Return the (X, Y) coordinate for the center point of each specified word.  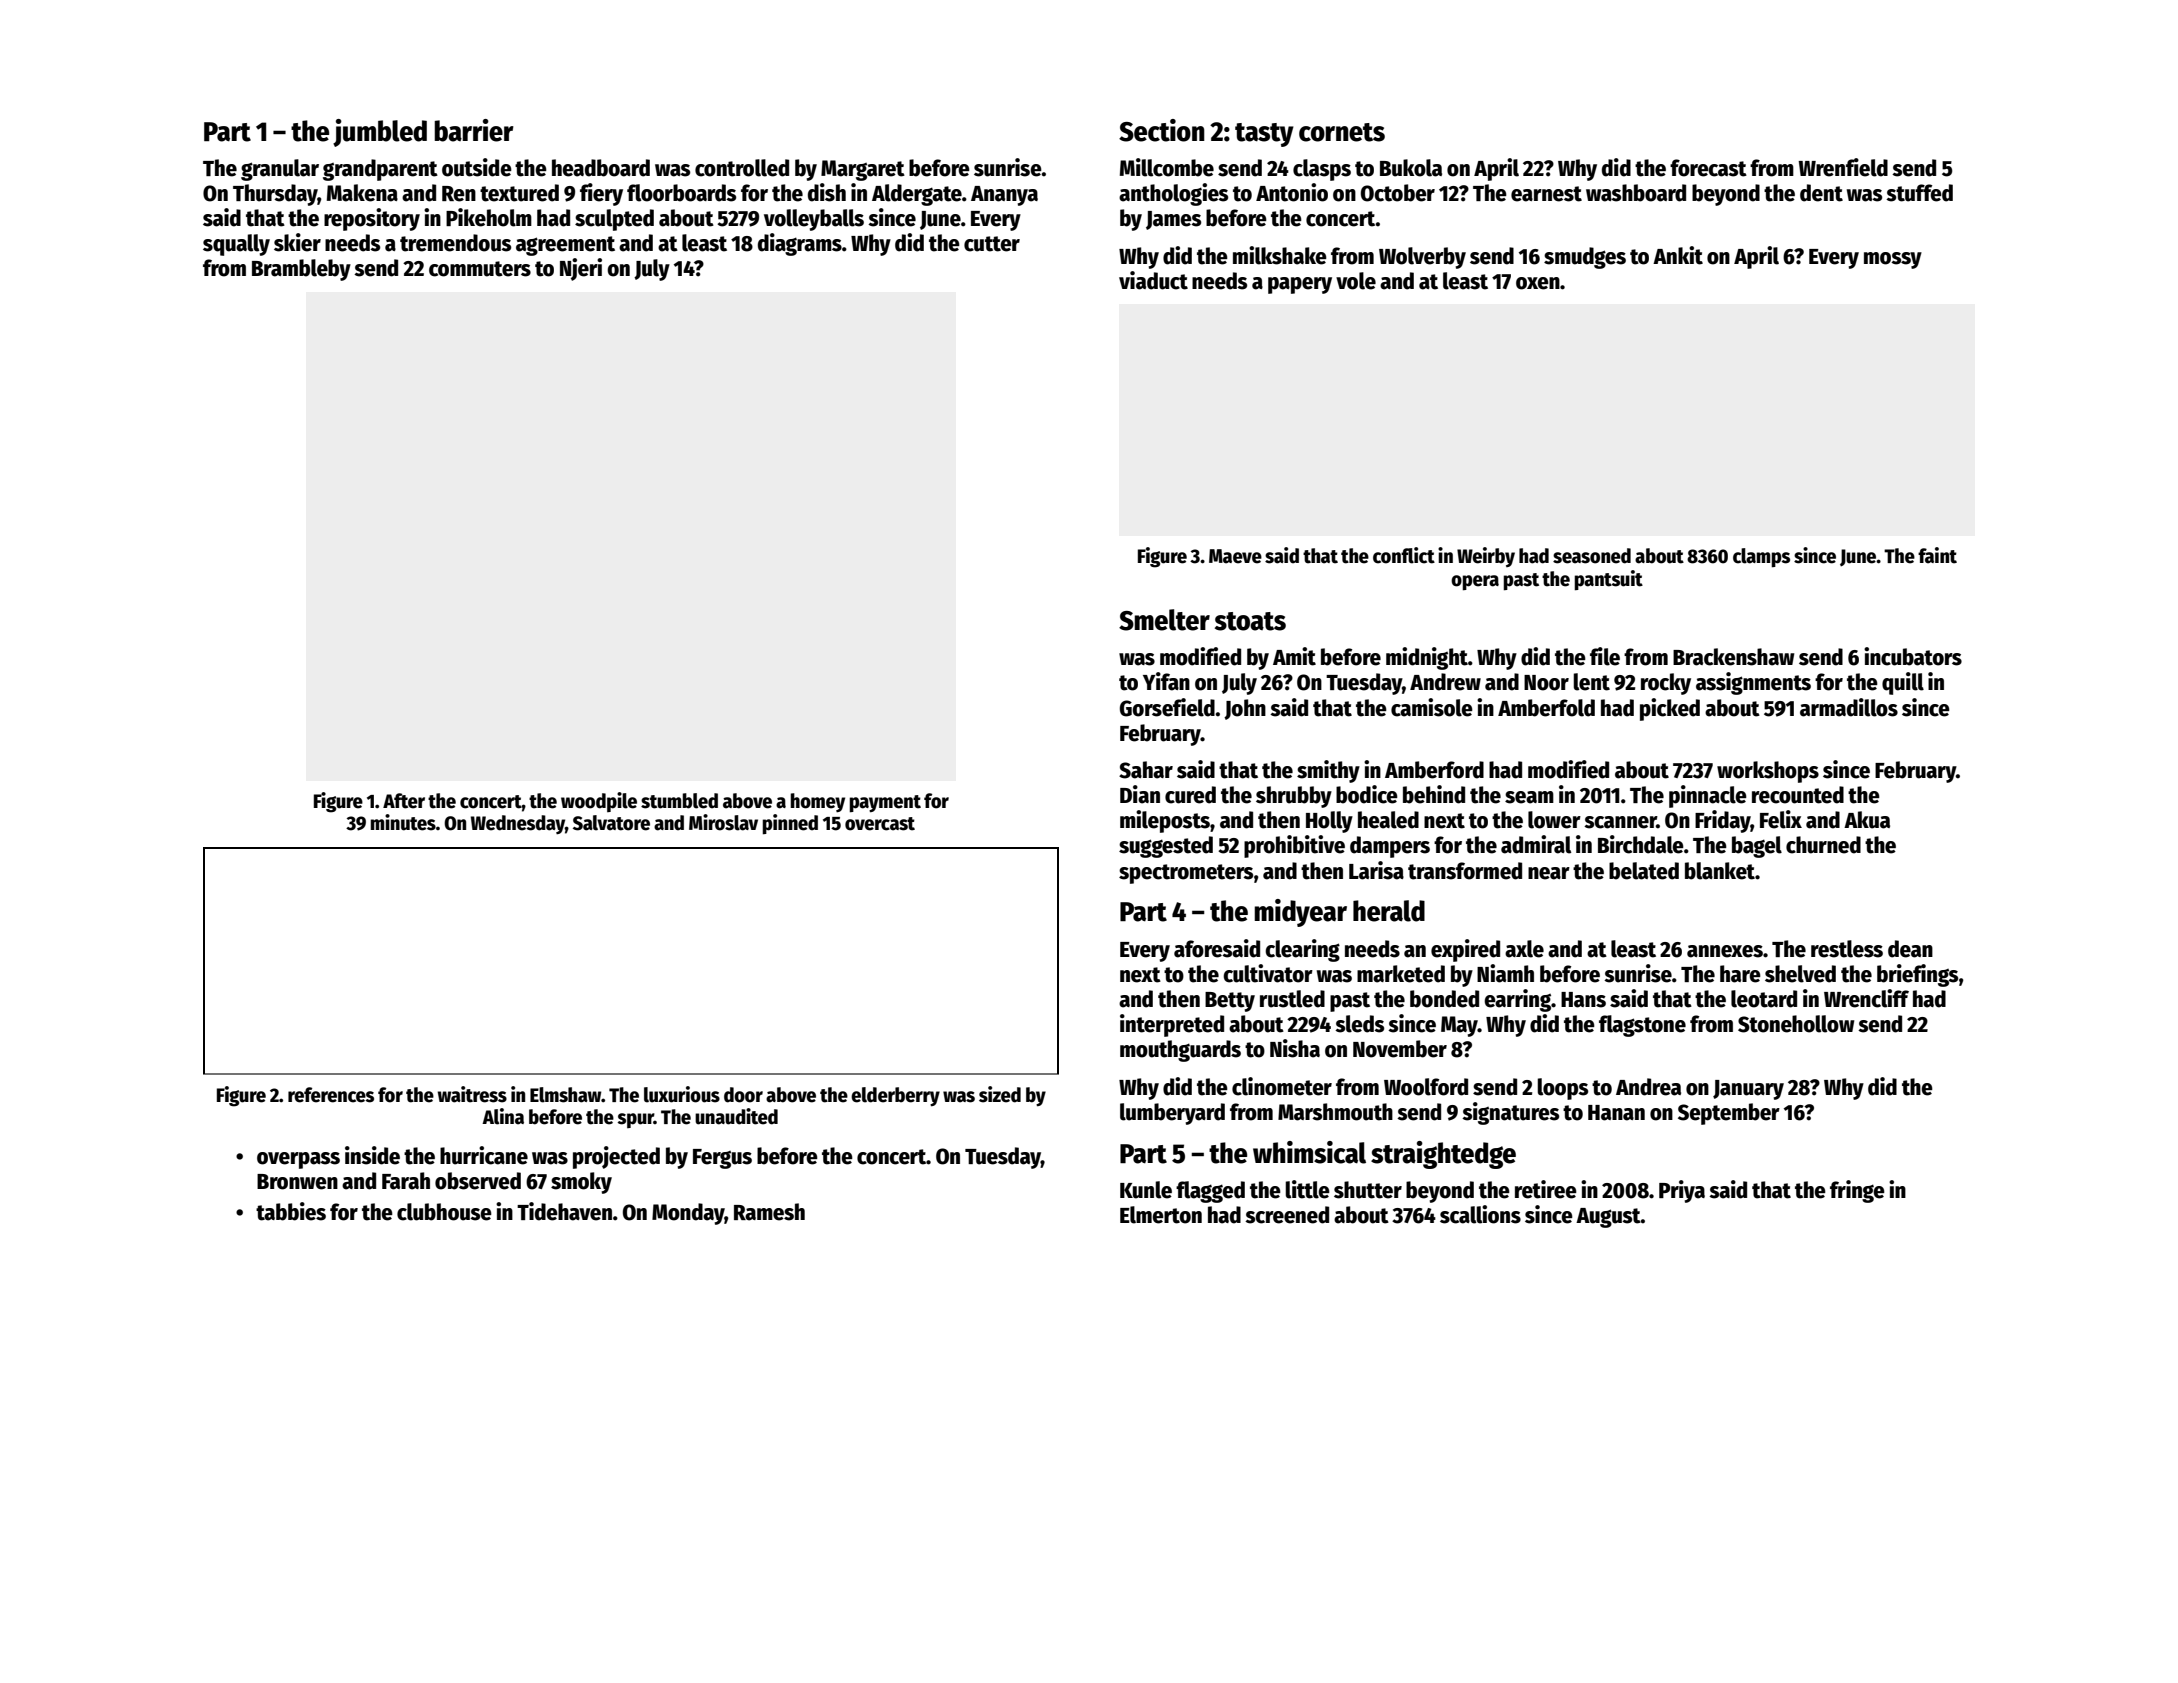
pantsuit (1608, 580)
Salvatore (611, 823)
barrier (474, 130)
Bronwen (297, 1182)
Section (1162, 130)
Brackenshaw (1733, 657)
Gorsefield (1167, 707)
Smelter (1164, 620)
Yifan (1166, 681)
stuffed (1919, 193)
